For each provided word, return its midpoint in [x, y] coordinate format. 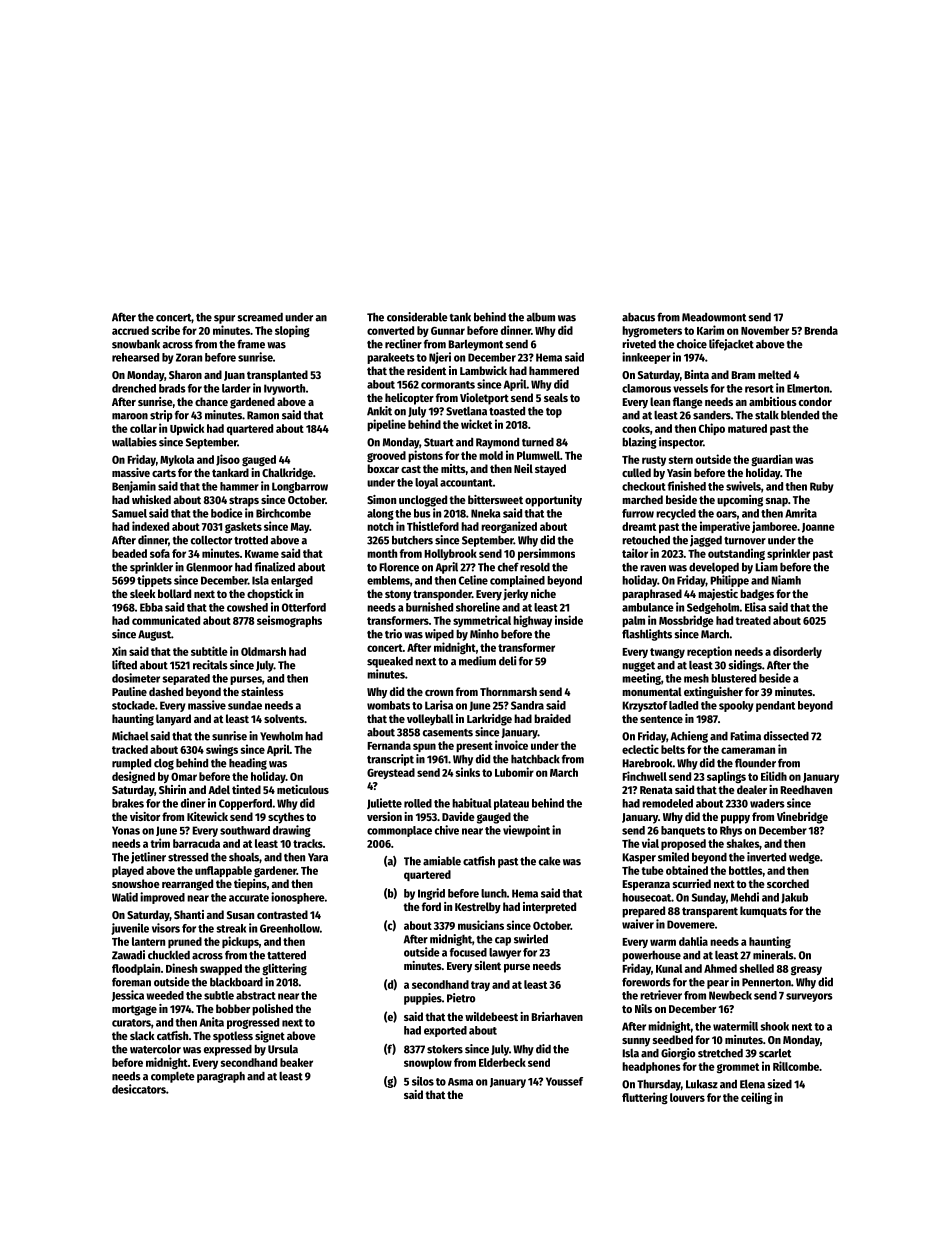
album [540, 317]
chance [211, 401]
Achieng [689, 737]
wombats [388, 705]
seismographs [289, 621]
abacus [638, 317]
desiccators [139, 1089]
